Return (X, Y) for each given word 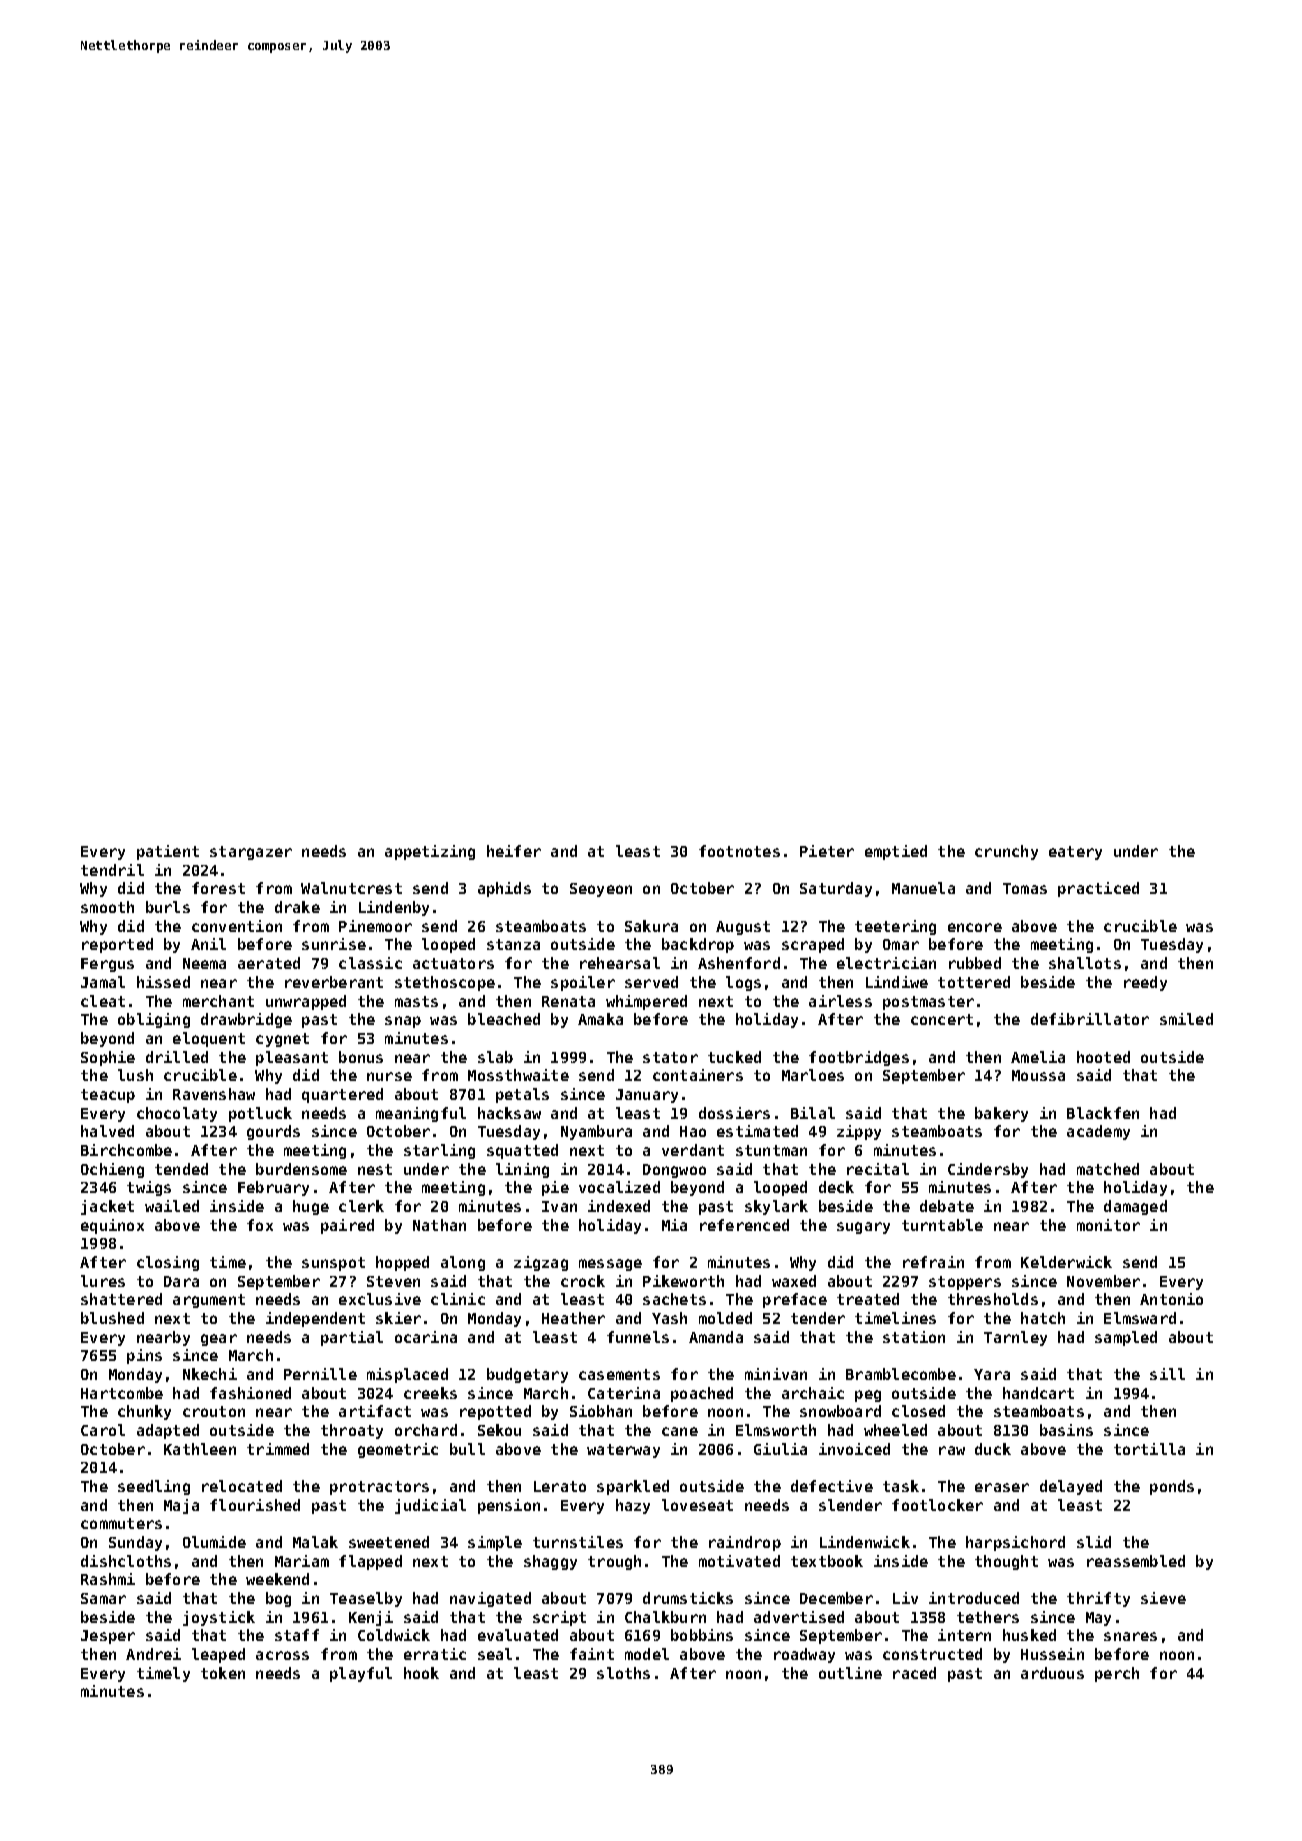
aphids (504, 889)
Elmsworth (776, 1430)
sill (1167, 1374)
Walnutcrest (351, 888)
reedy (1145, 983)
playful (361, 1674)
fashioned (250, 1393)
